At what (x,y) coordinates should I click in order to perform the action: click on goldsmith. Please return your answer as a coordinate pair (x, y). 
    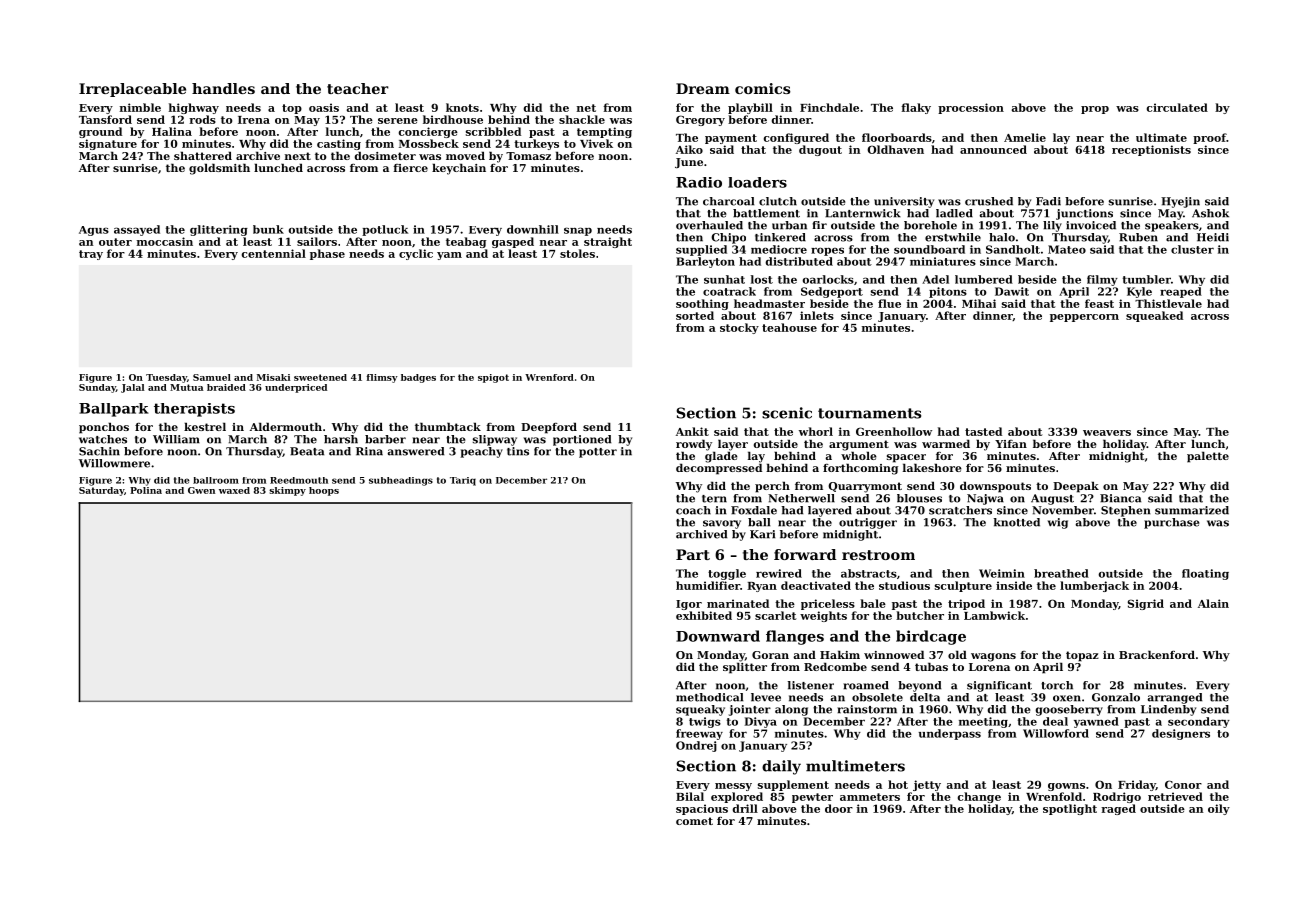
    Looking at the image, I should click on (219, 169).
